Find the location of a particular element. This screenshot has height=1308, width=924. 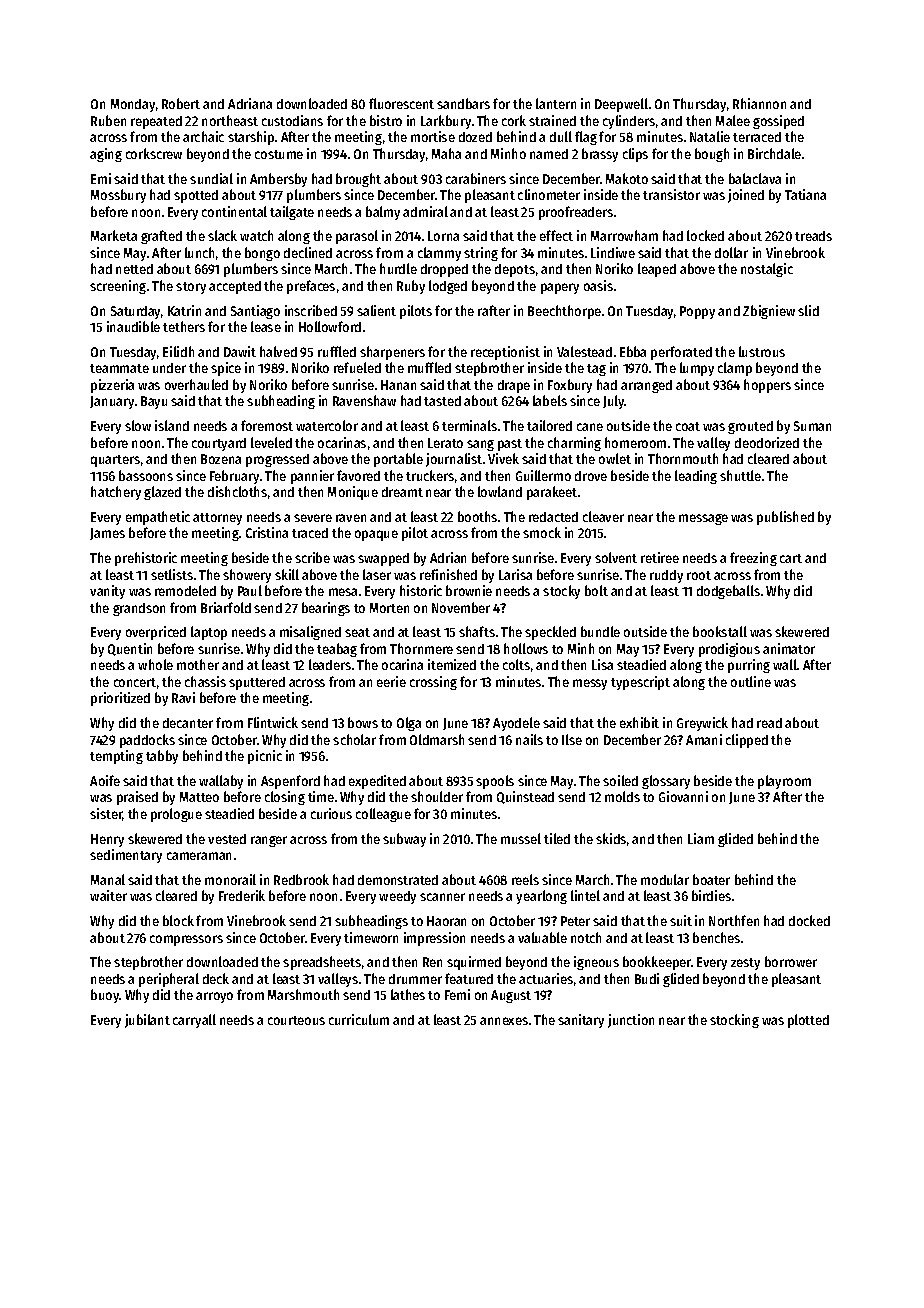

receptionist is located at coordinates (505, 353).
